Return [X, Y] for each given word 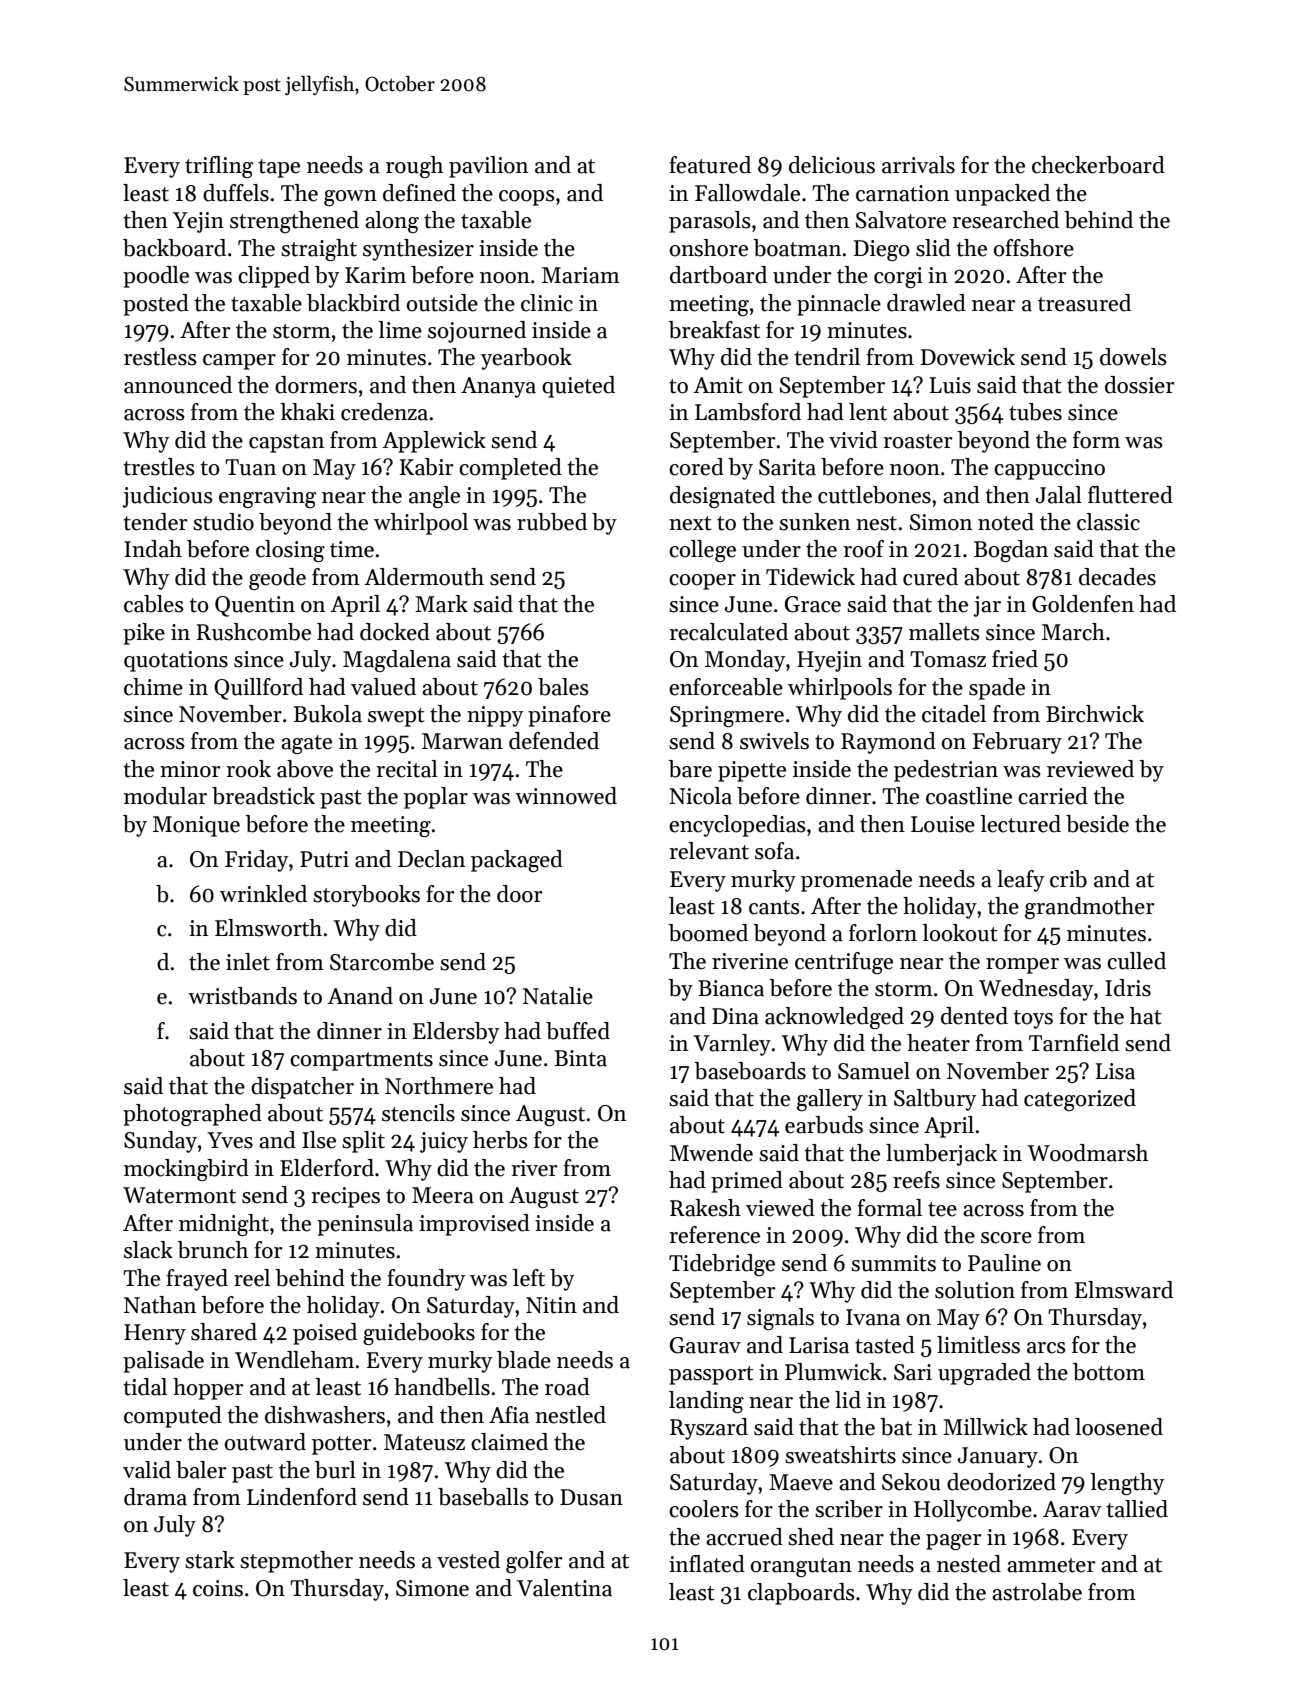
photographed [192, 1115]
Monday [745, 661]
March [1073, 632]
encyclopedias [737, 826]
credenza [384, 412]
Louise [943, 824]
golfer [534, 1562]
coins [218, 1588]
